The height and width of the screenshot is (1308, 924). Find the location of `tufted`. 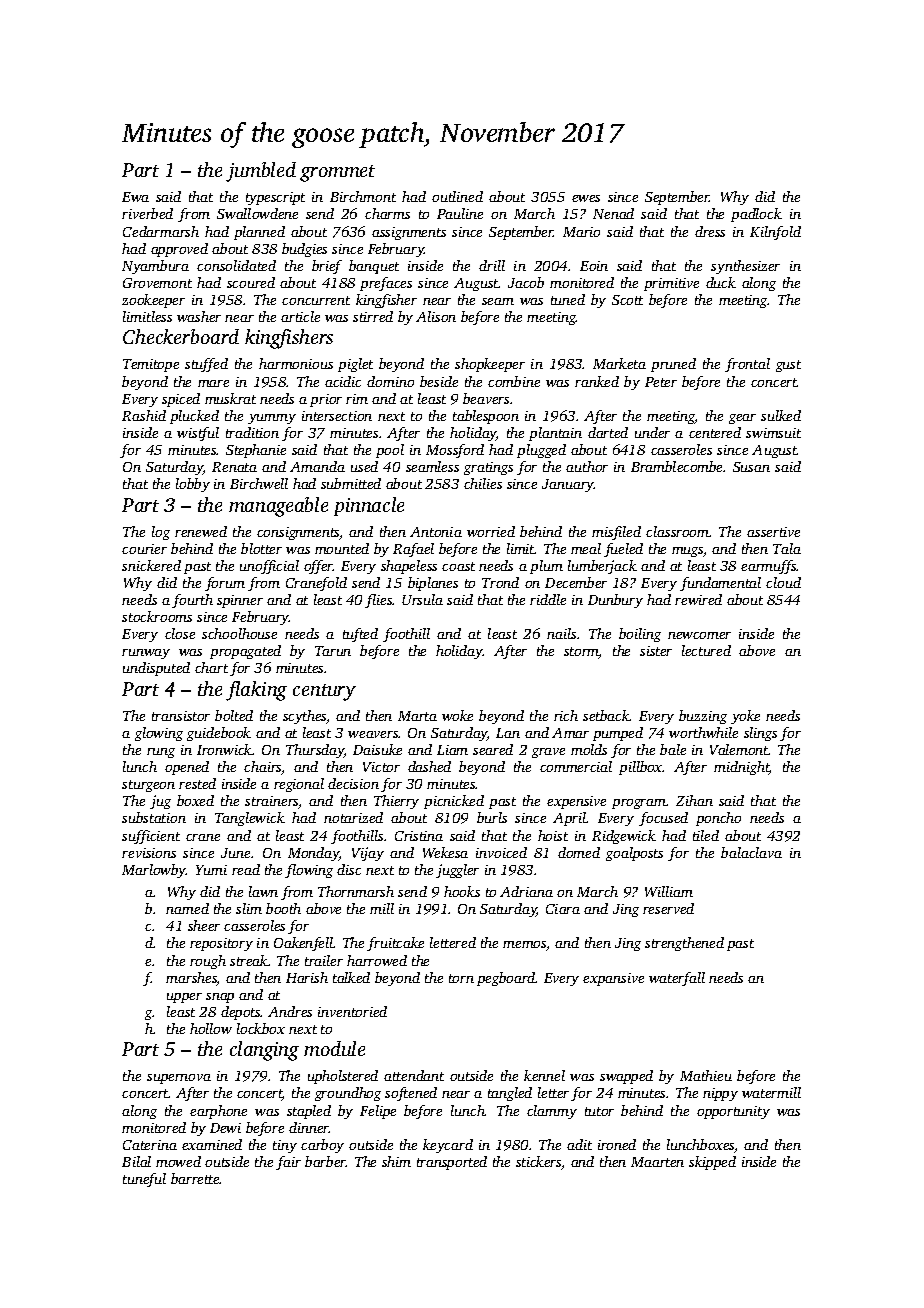

tufted is located at coordinates (360, 635).
